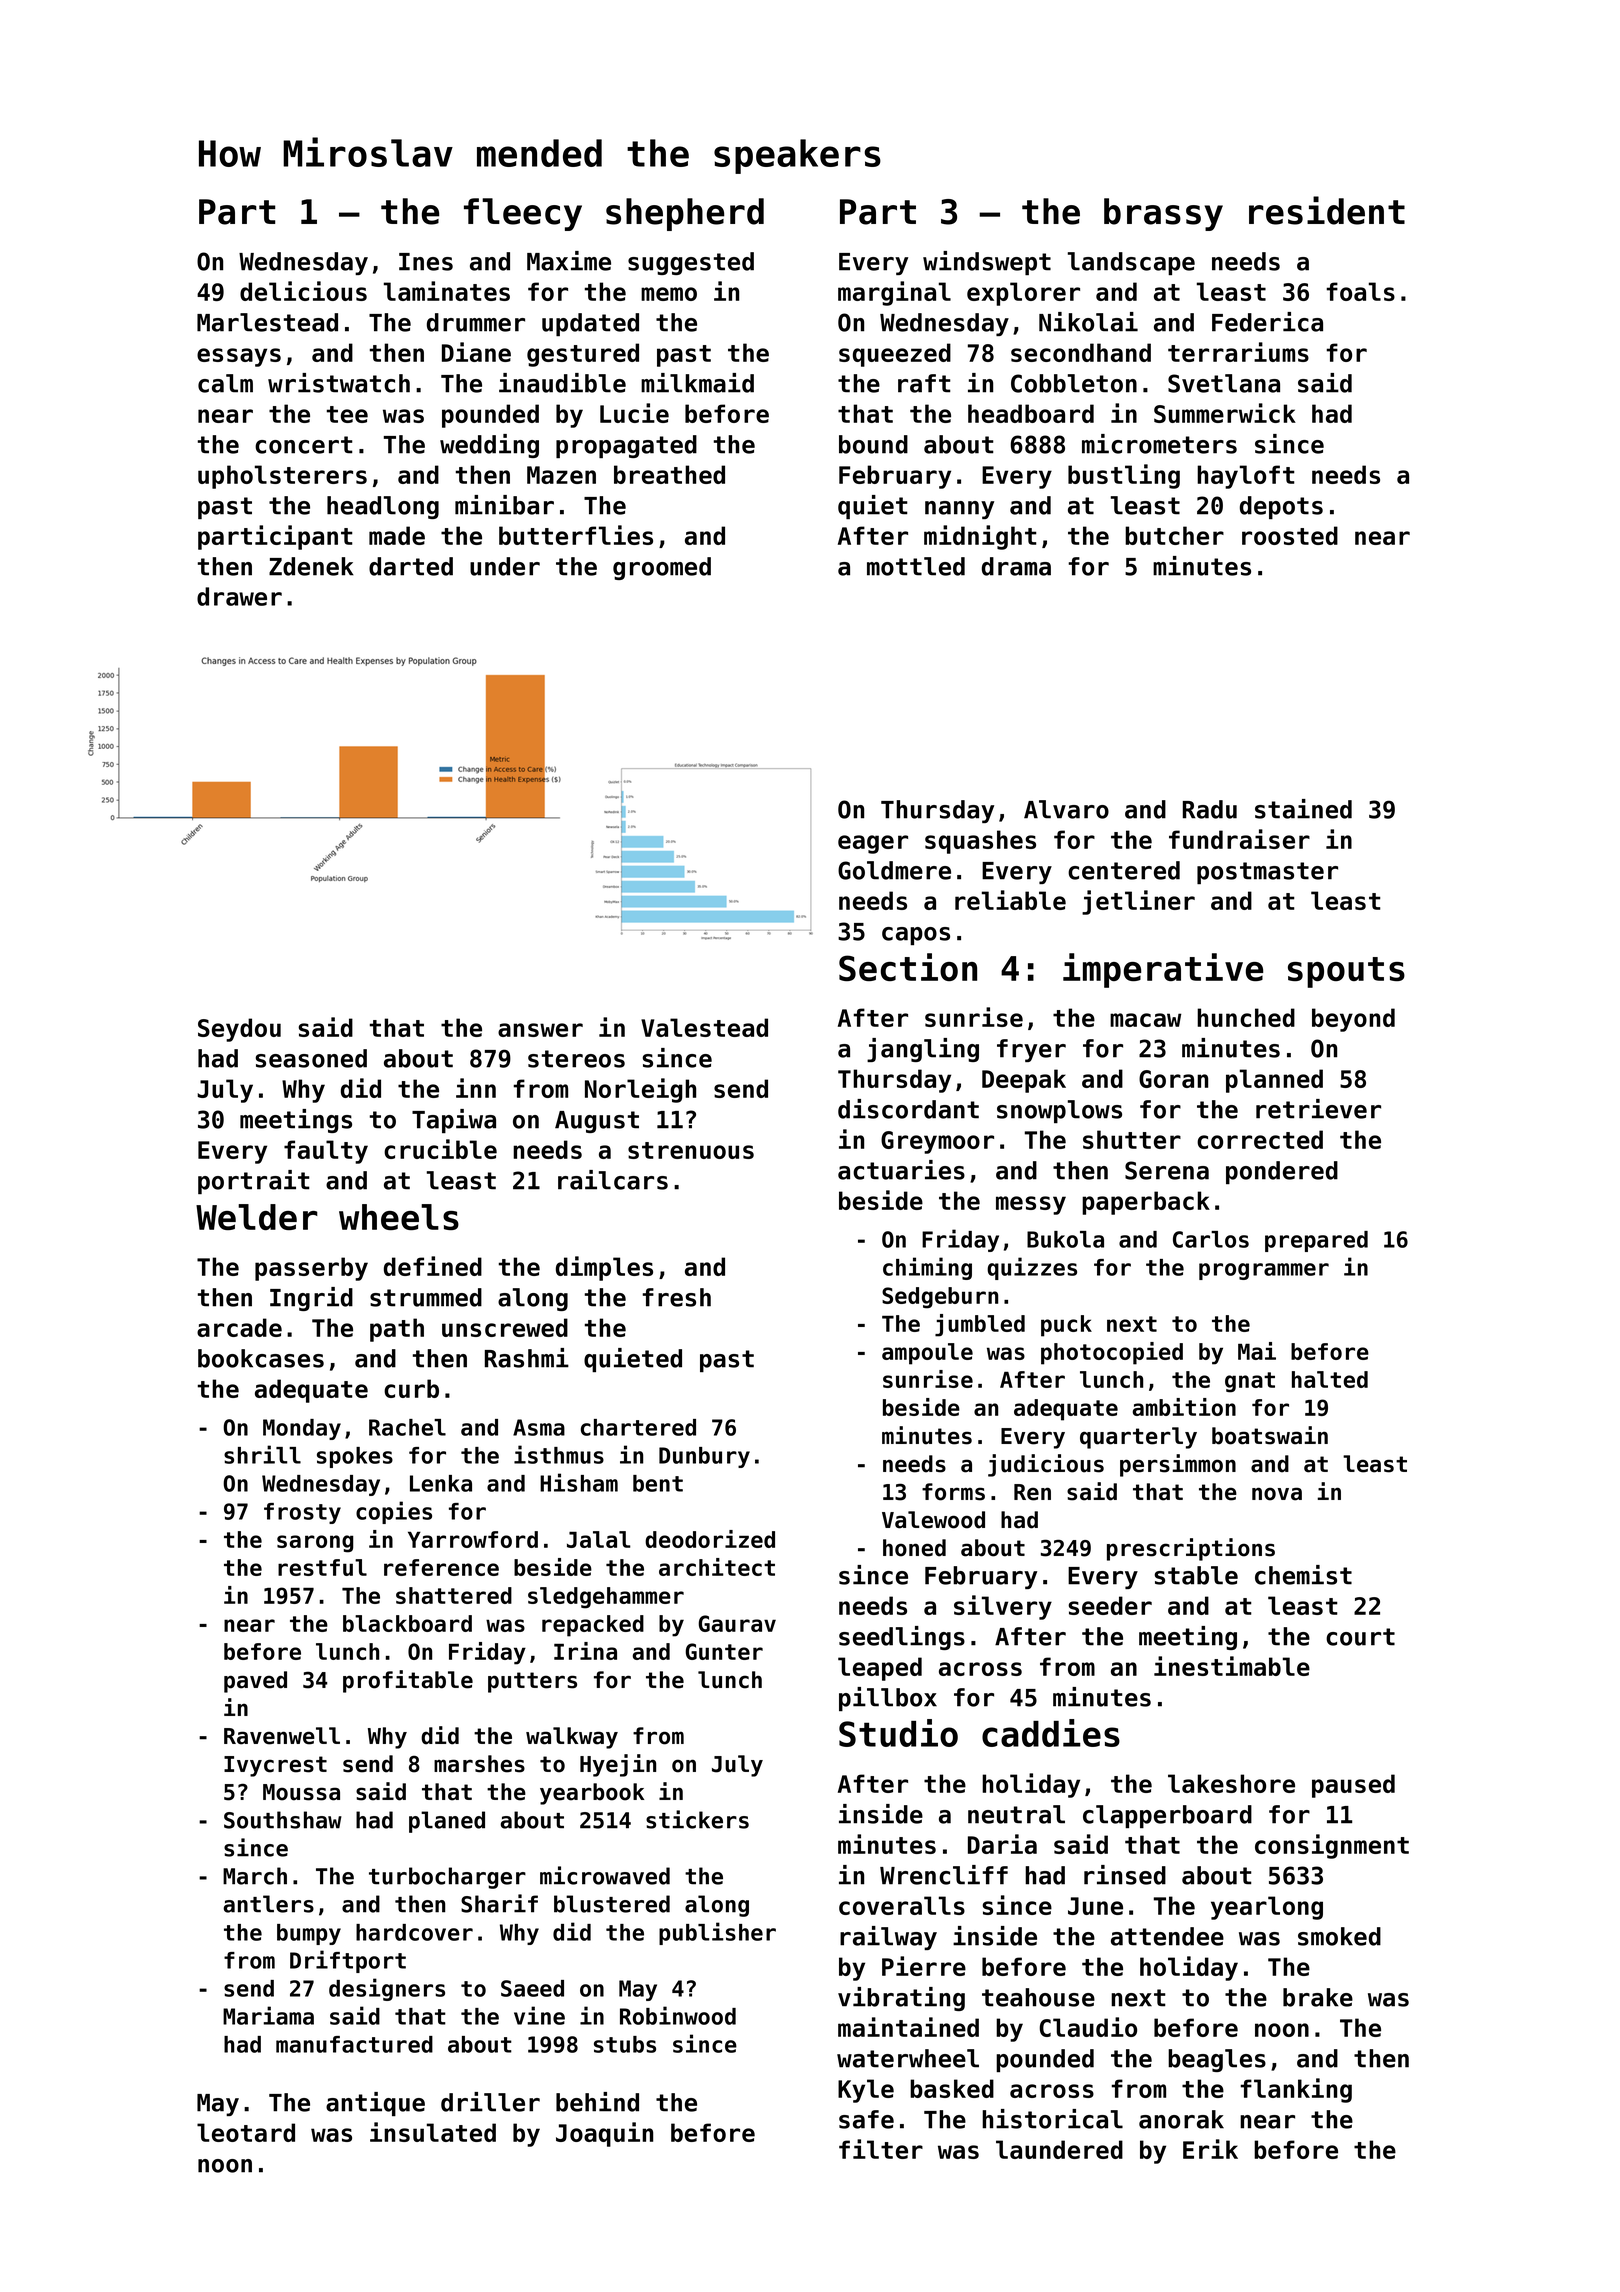 The width and height of the image is (1620, 2292). I want to click on insulated, so click(433, 2132).
